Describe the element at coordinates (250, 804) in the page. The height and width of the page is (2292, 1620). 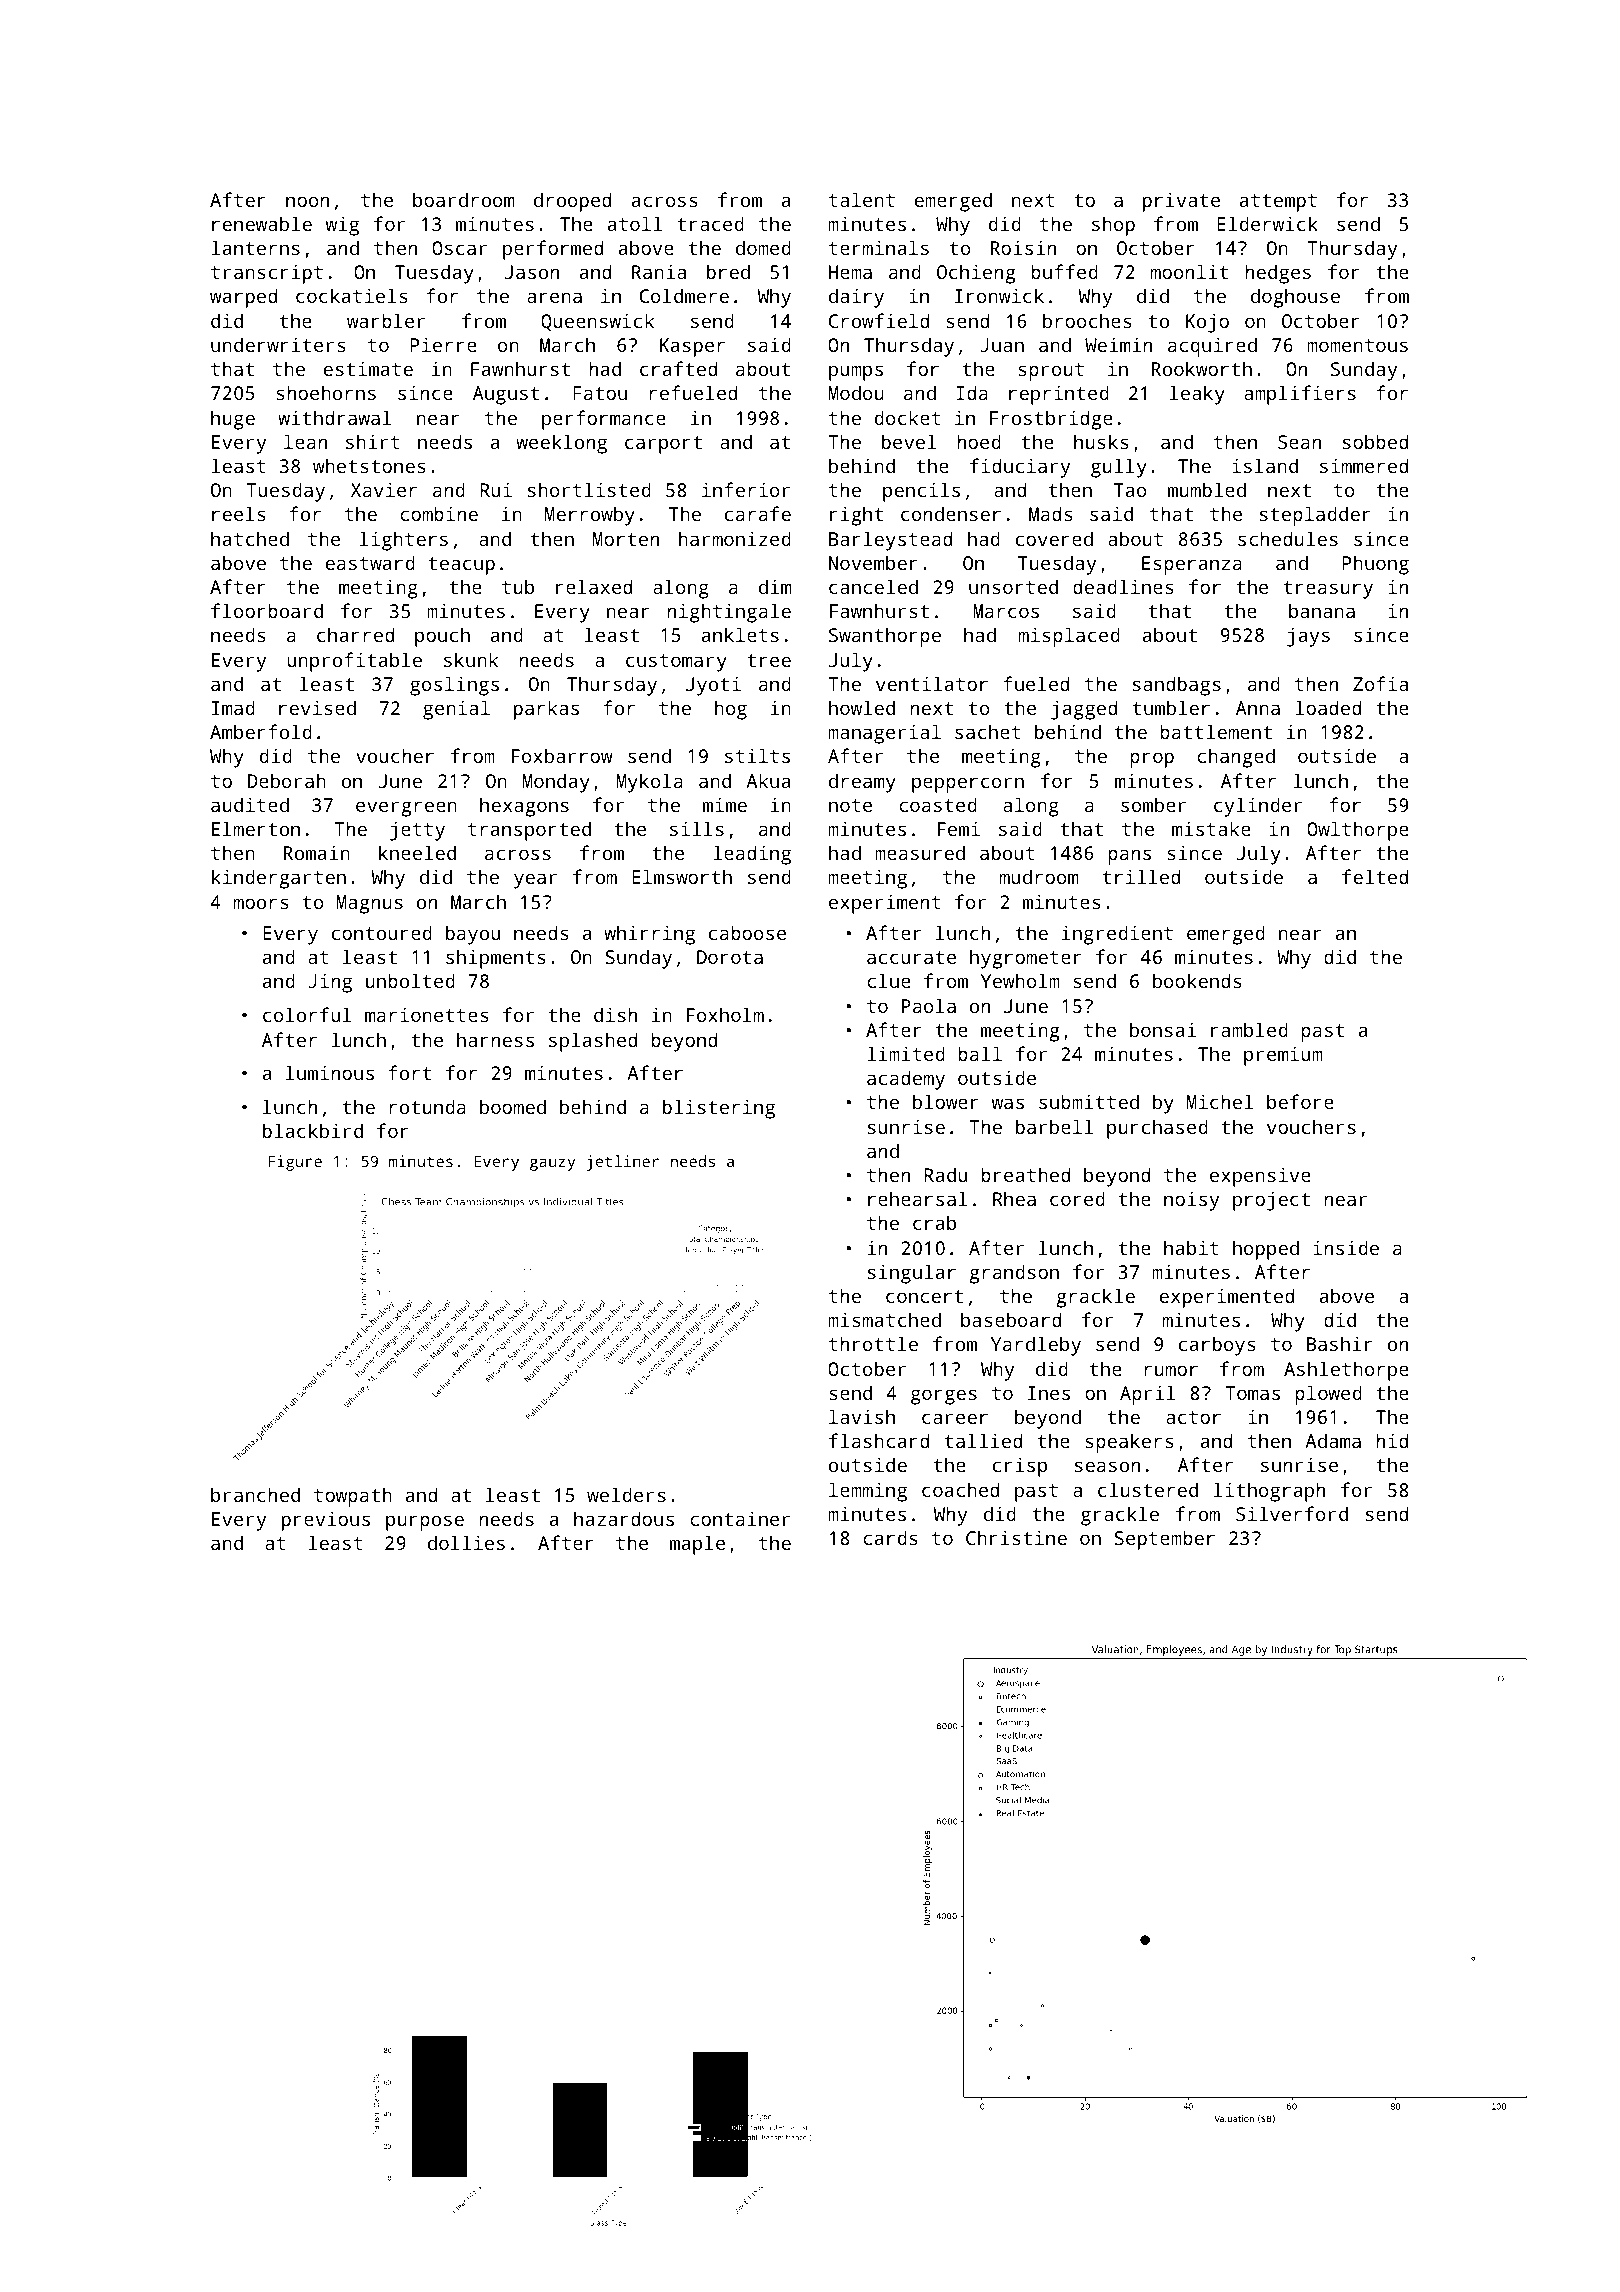
I see `audited` at that location.
